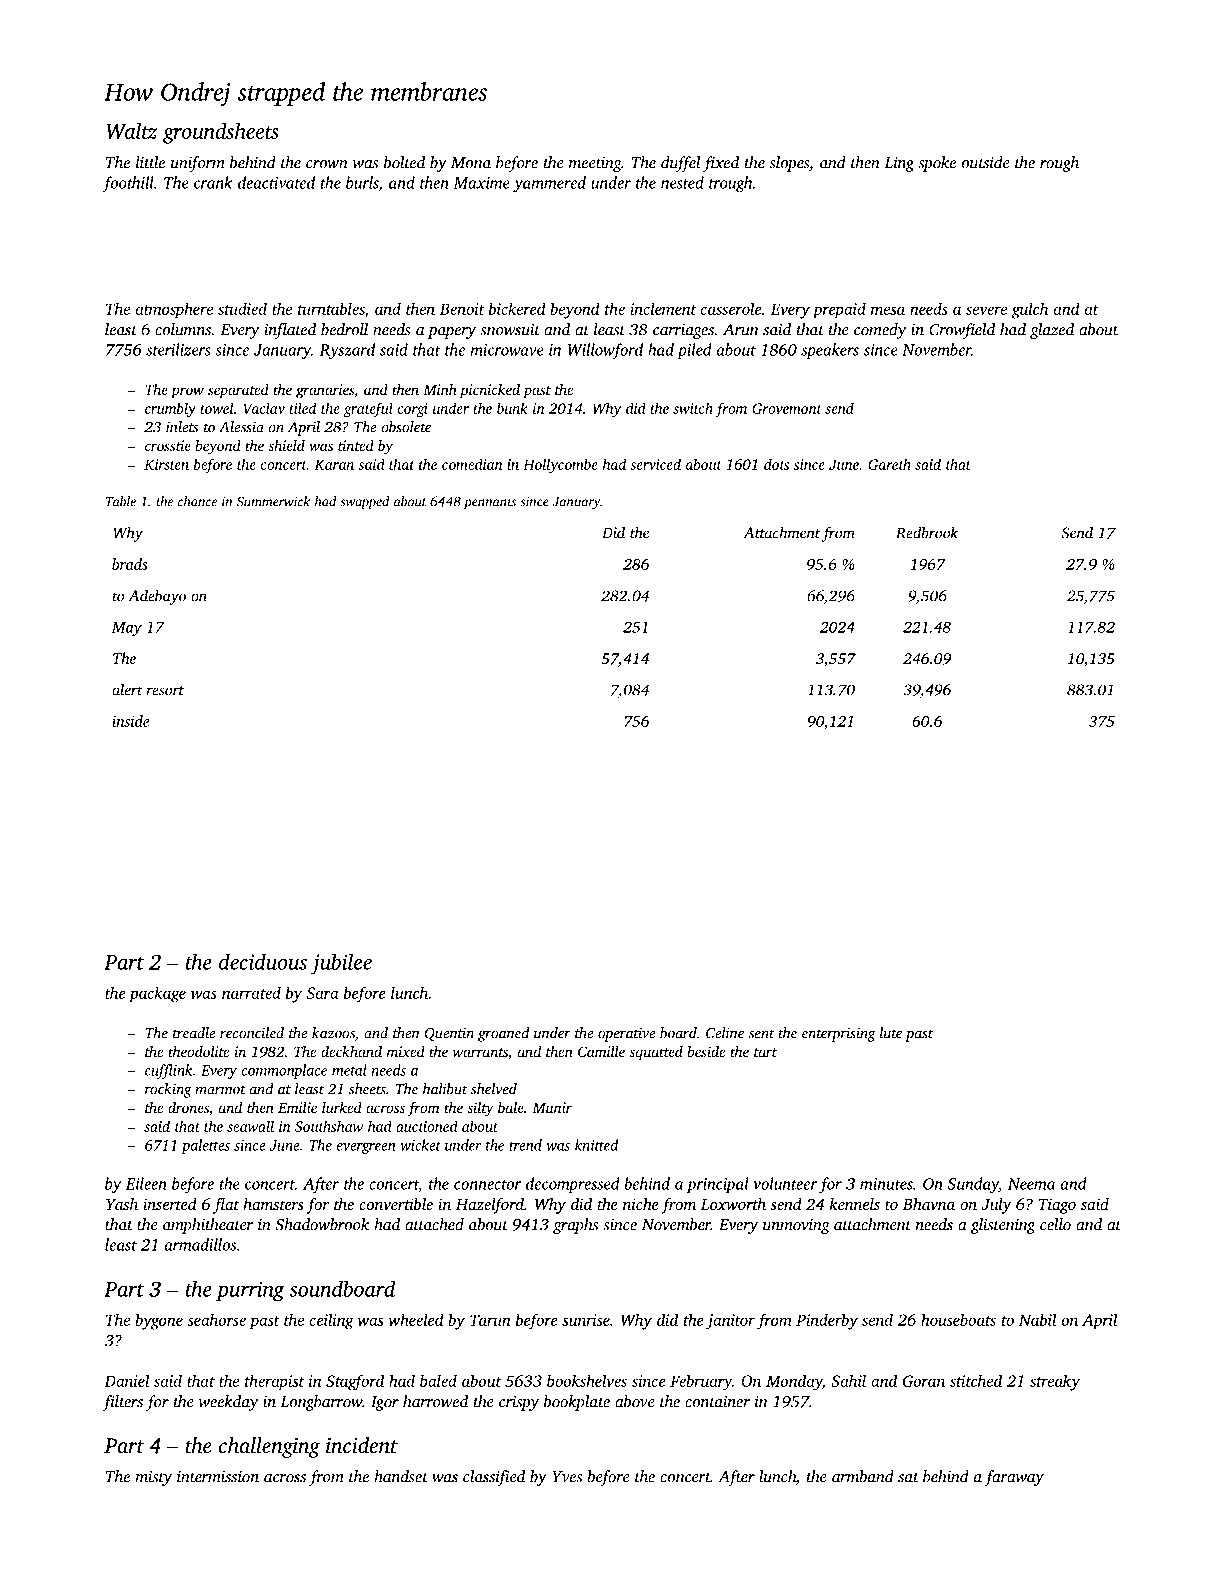  What do you see at coordinates (718, 1185) in the screenshot?
I see `principal` at bounding box center [718, 1185].
